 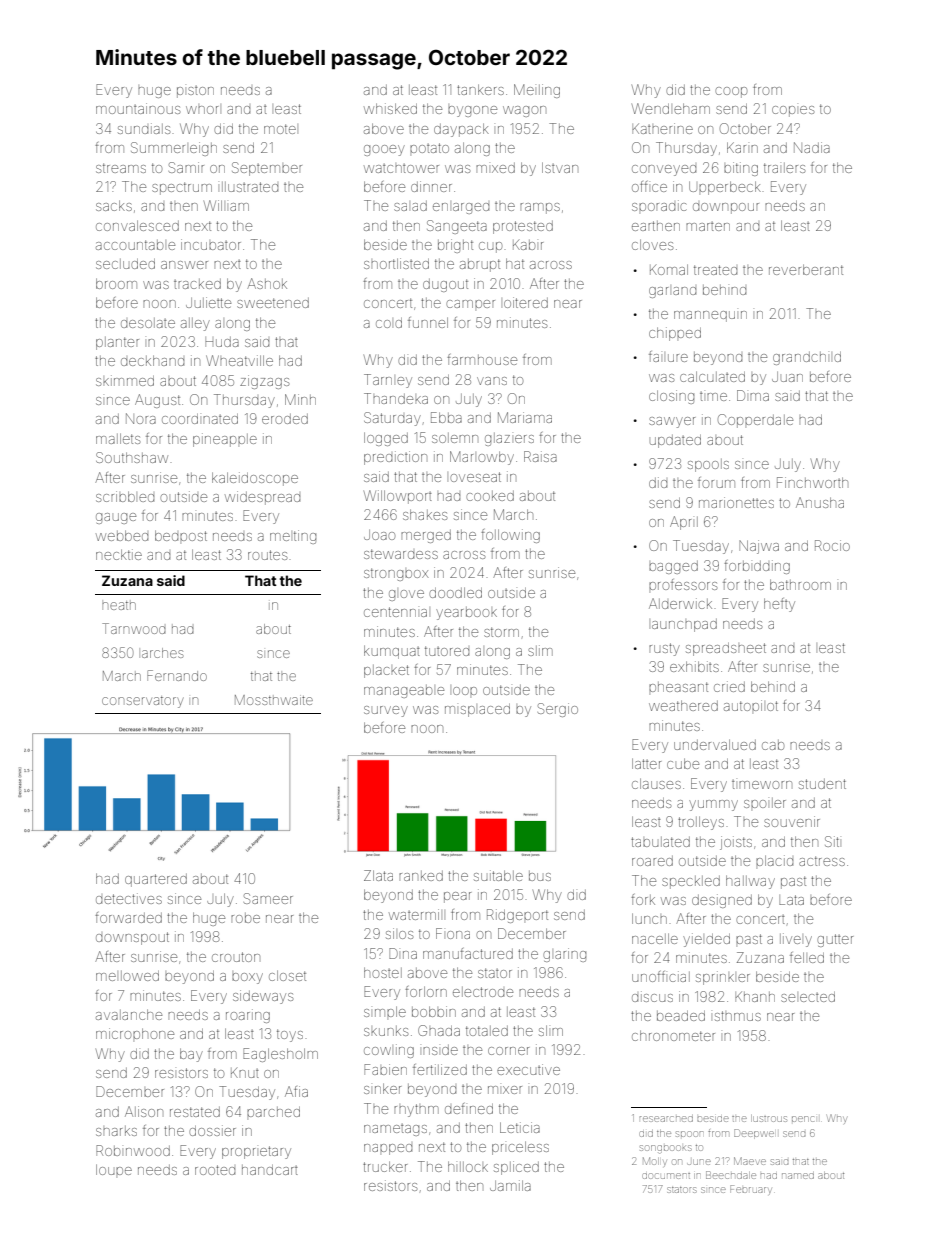 I want to click on bagged, so click(x=673, y=567).
